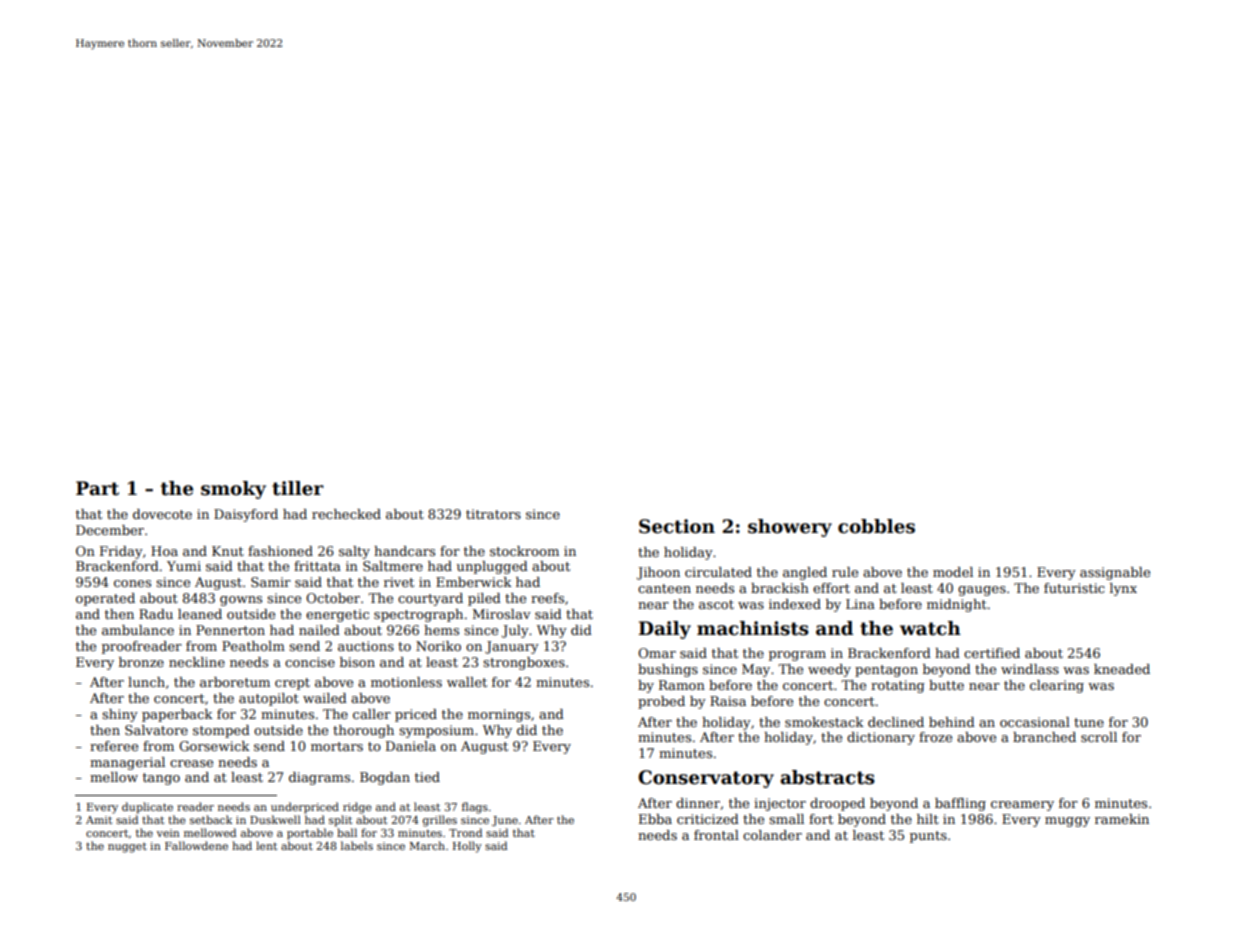  I want to click on colander, so click(772, 835).
